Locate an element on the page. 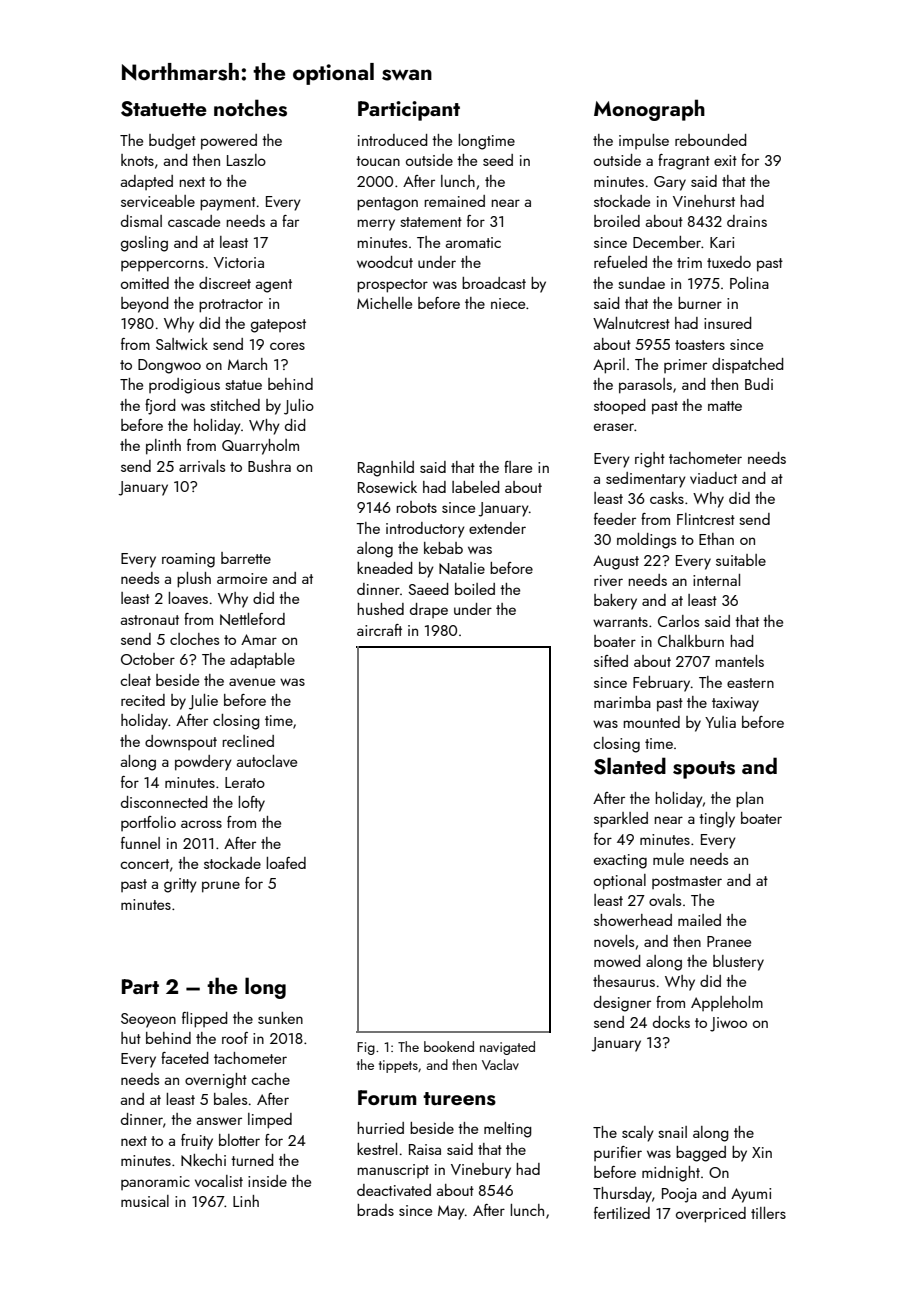  flare is located at coordinates (518, 467).
